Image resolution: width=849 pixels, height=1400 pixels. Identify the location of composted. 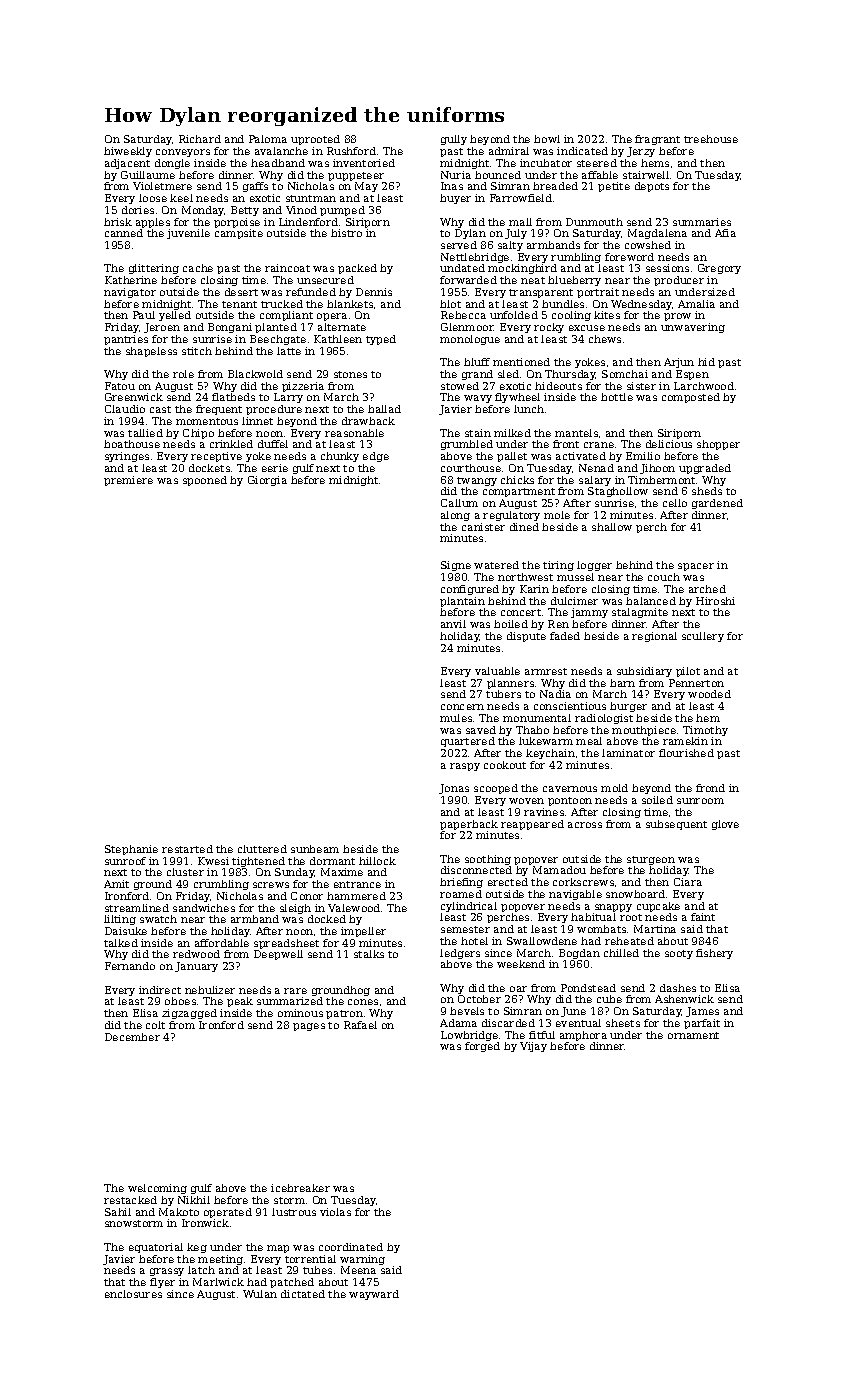
(691, 398).
